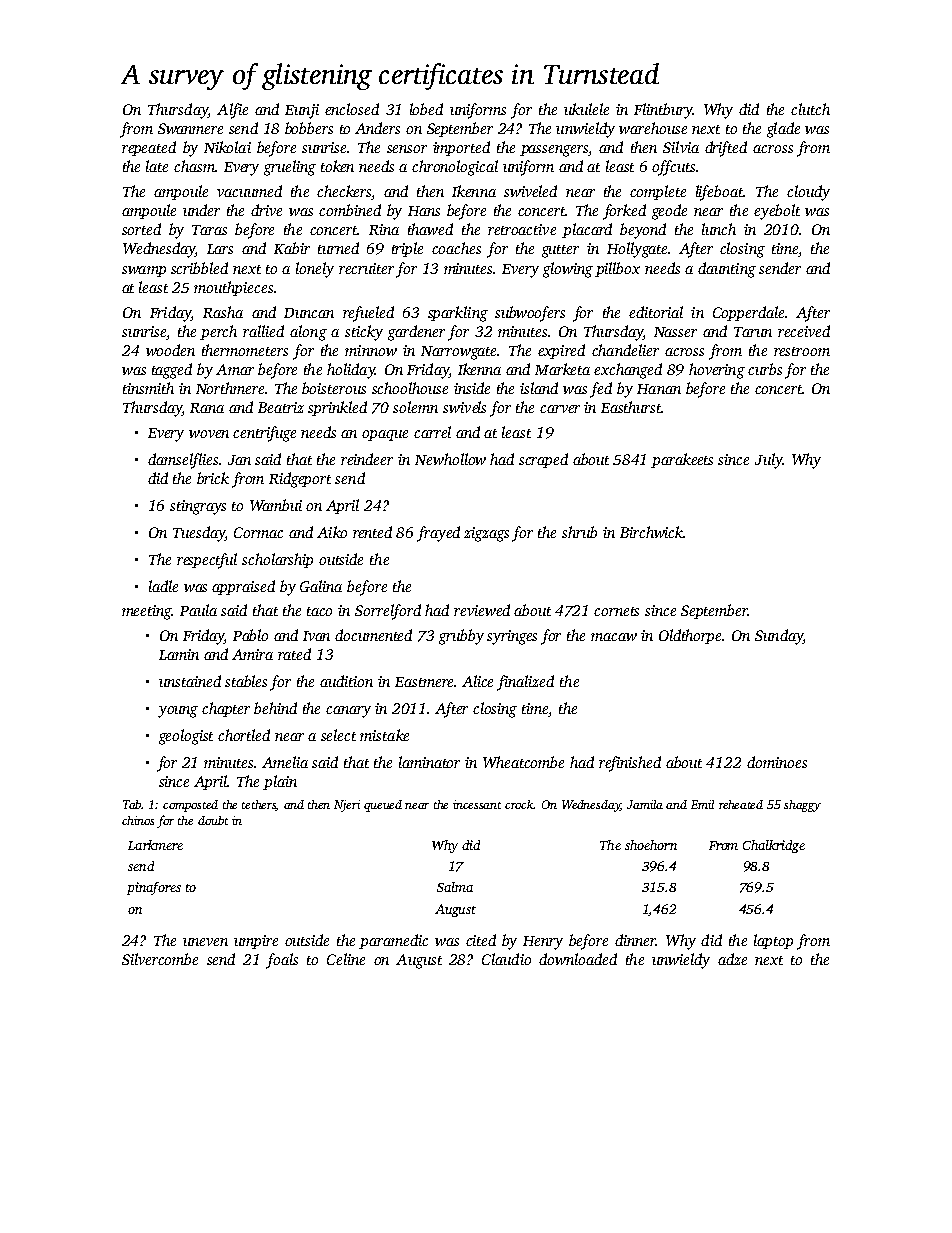 The width and height of the page is (952, 1233). Describe the element at coordinates (232, 111) in the page. I see `Alfie` at that location.
